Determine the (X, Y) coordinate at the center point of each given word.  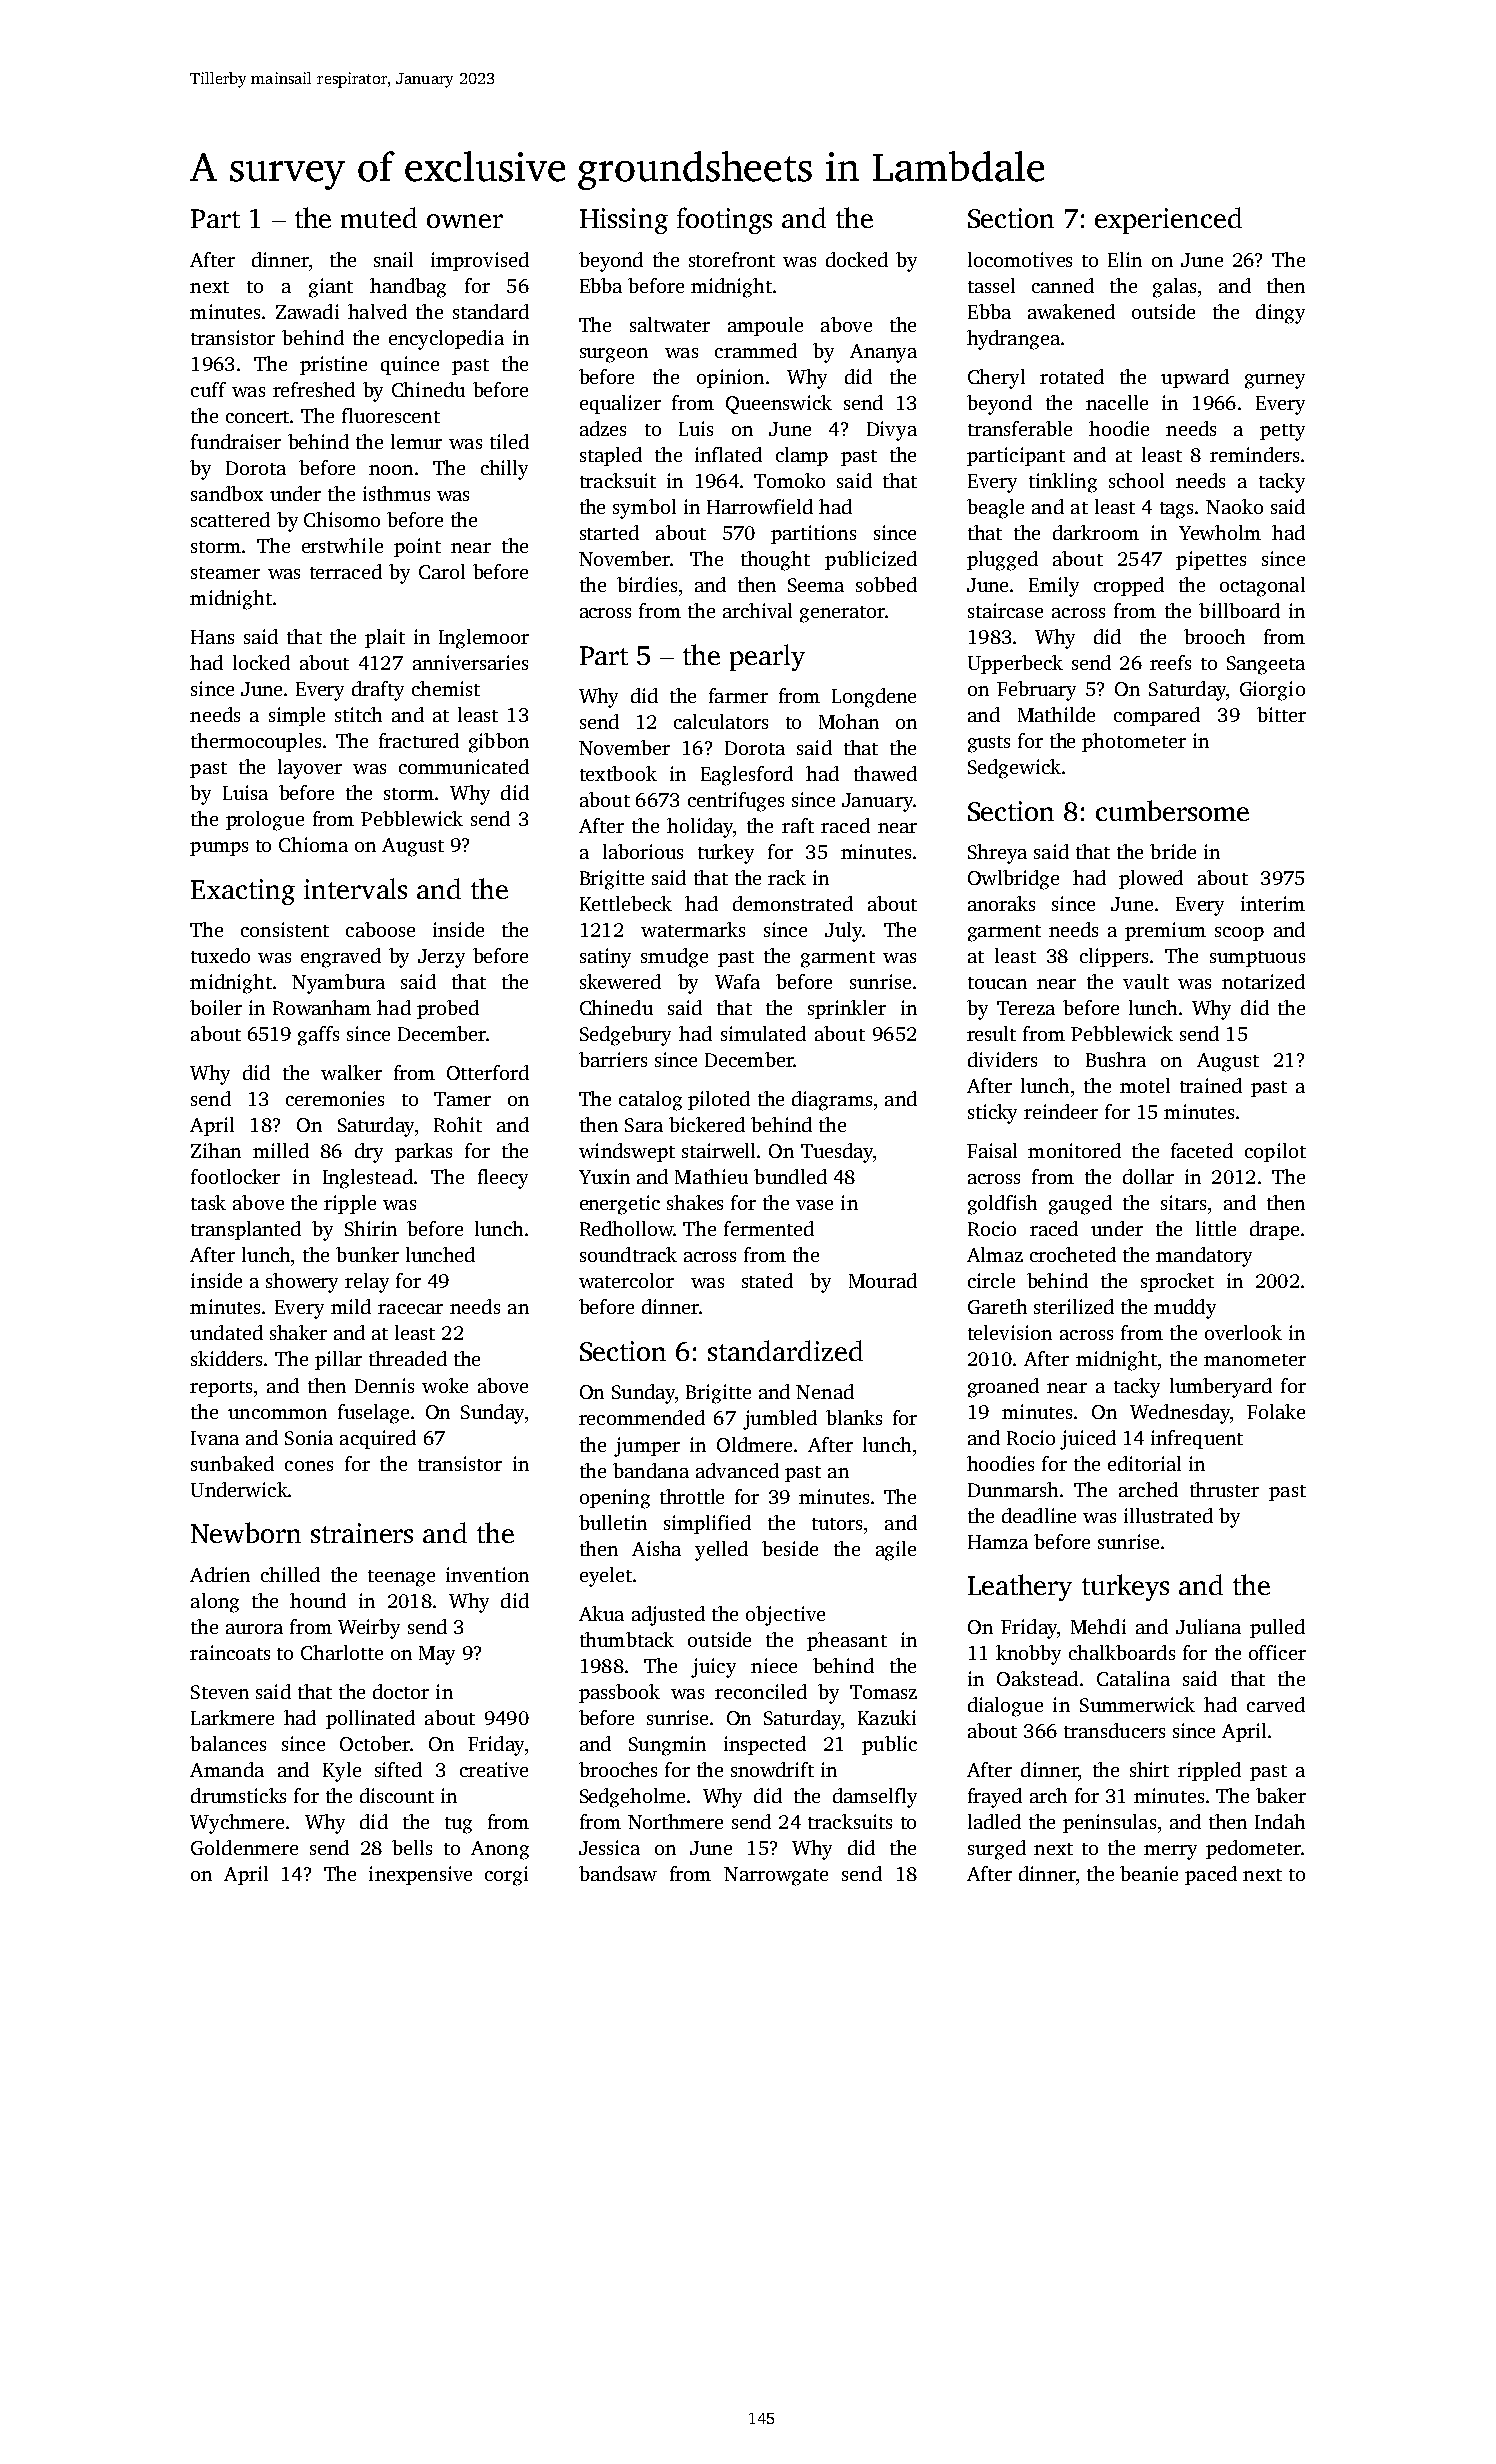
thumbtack (627, 1639)
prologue (265, 821)
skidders (226, 1358)
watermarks (693, 929)
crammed (756, 350)
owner (465, 221)
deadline (1039, 1515)
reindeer (1061, 1111)
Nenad (825, 1391)
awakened (1071, 311)
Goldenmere (244, 1847)
